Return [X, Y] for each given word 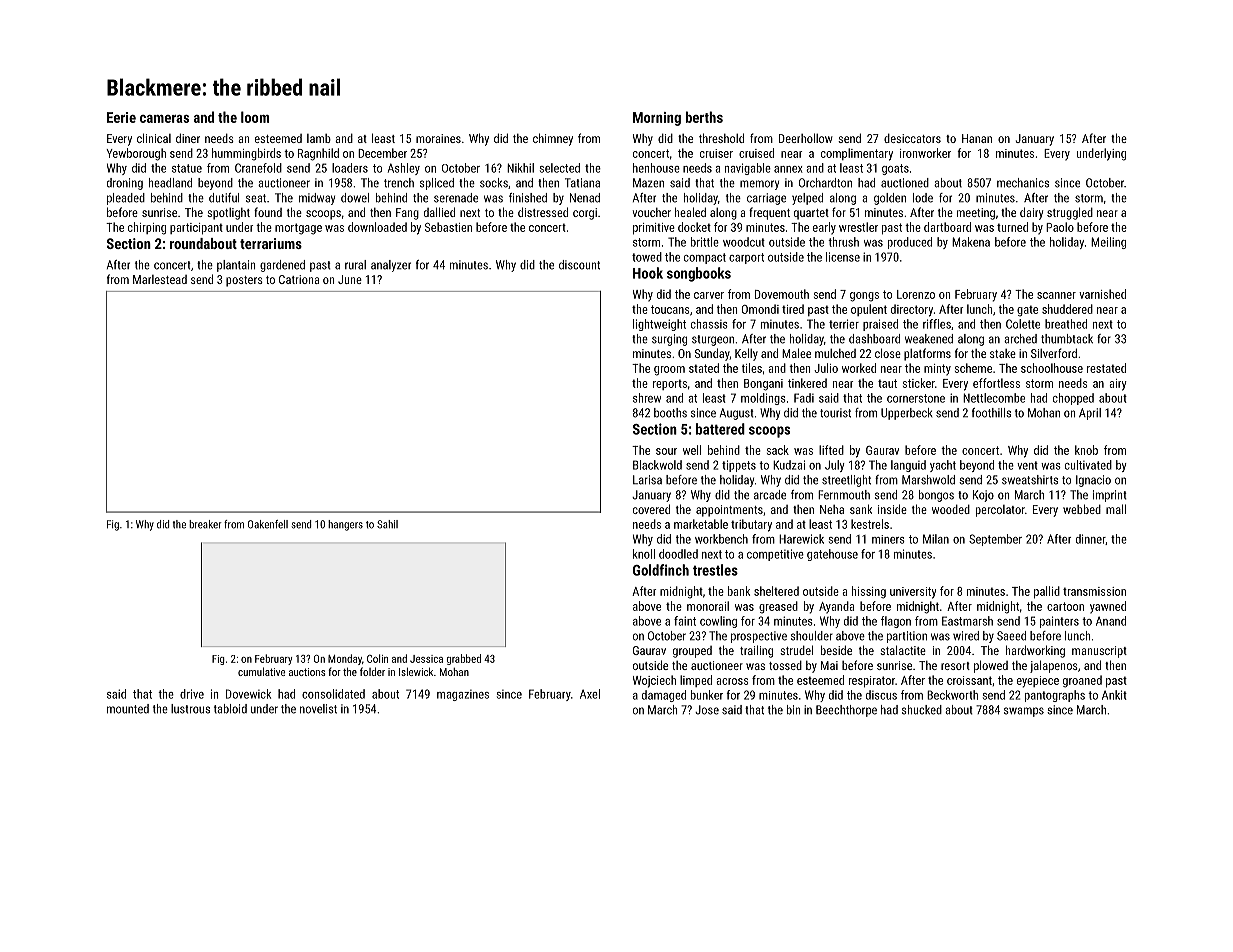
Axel [590, 694]
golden [890, 199]
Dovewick [248, 694]
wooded [951, 509]
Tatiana [582, 183]
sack [778, 450]
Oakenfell [268, 524]
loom [255, 117]
